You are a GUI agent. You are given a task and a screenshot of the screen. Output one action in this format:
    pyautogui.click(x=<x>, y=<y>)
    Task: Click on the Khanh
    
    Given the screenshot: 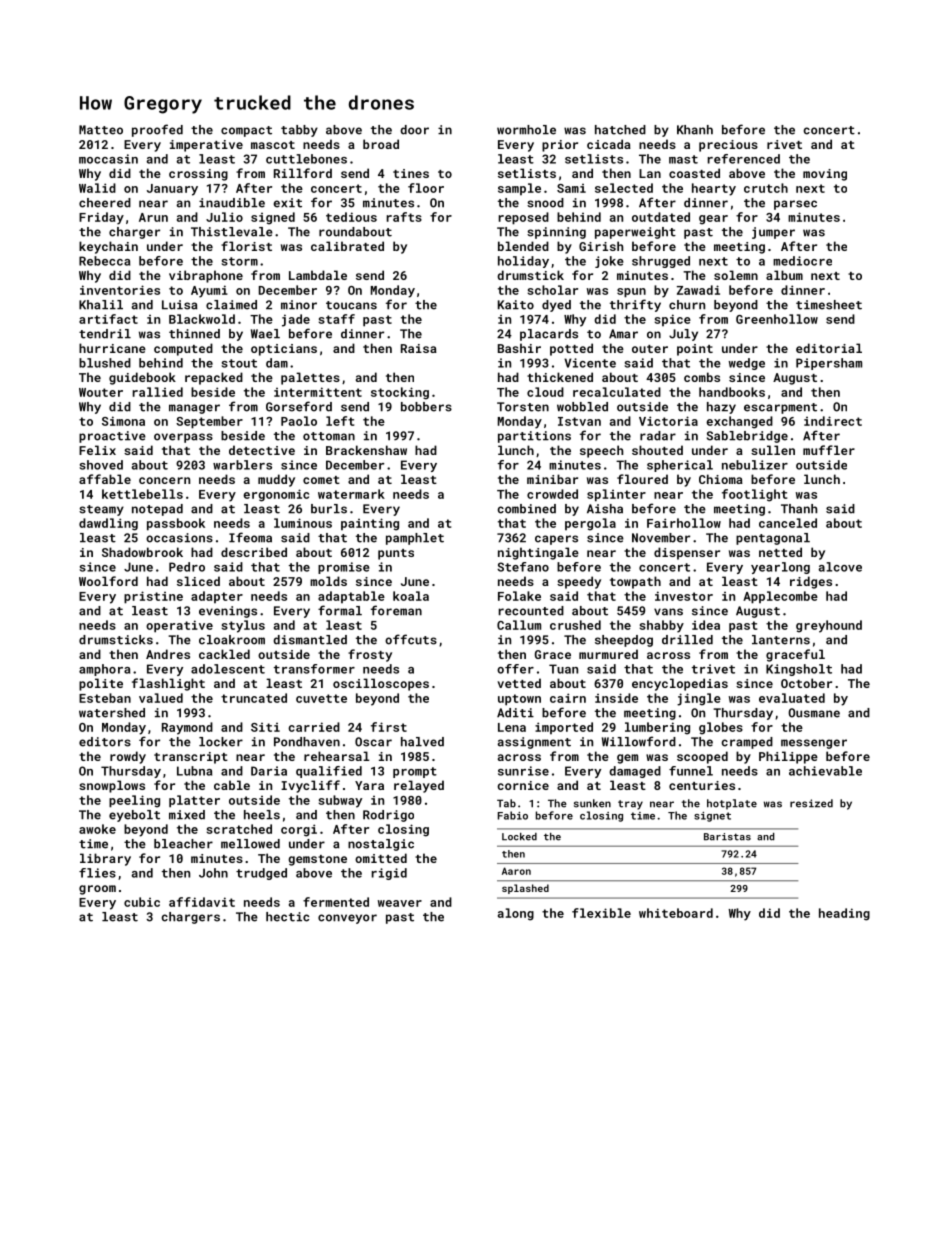 What is the action you would take?
    pyautogui.click(x=695, y=130)
